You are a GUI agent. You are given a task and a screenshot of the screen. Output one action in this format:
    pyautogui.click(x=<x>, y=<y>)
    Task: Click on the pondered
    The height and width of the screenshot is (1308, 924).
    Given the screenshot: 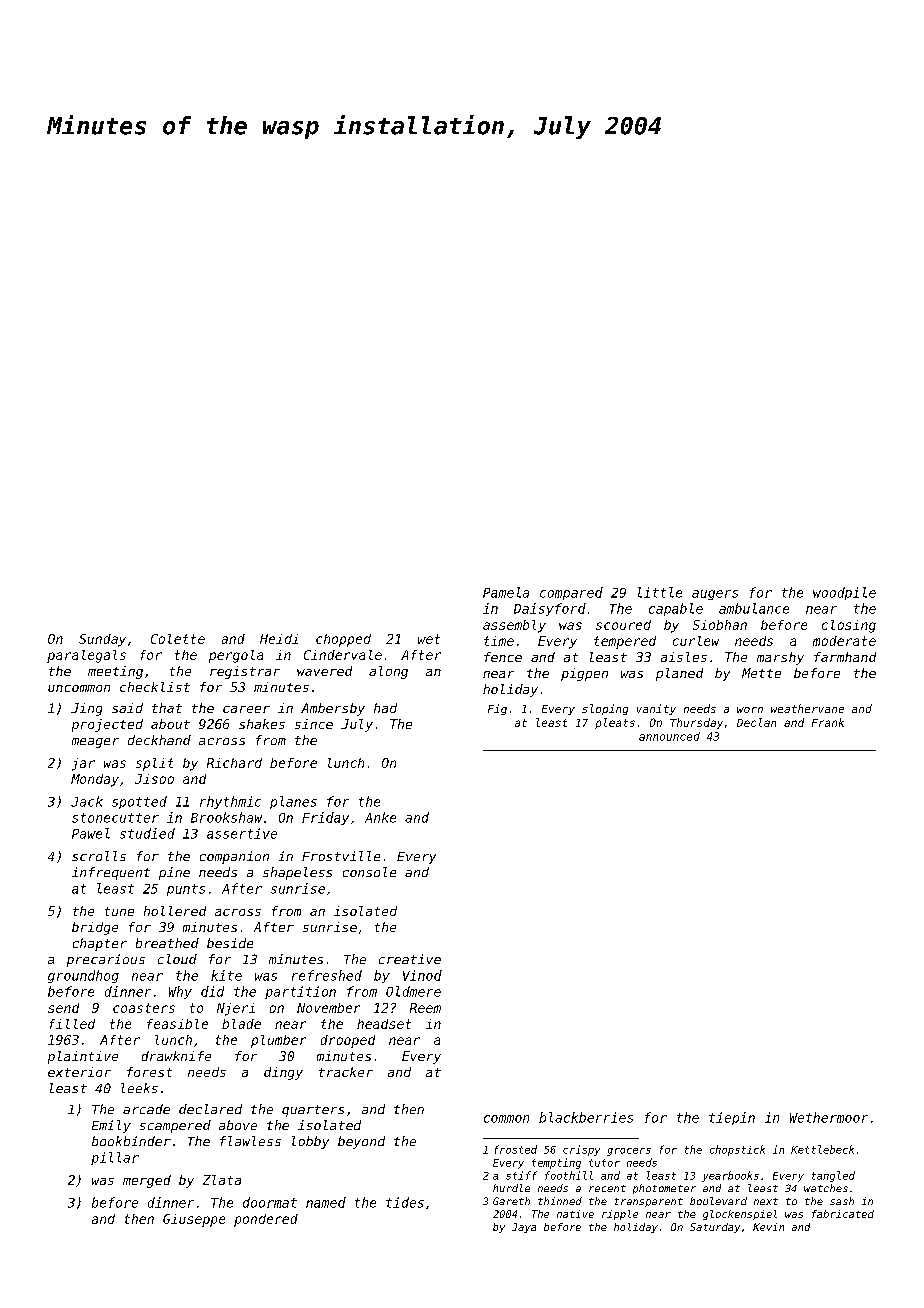 What is the action you would take?
    pyautogui.click(x=266, y=1220)
